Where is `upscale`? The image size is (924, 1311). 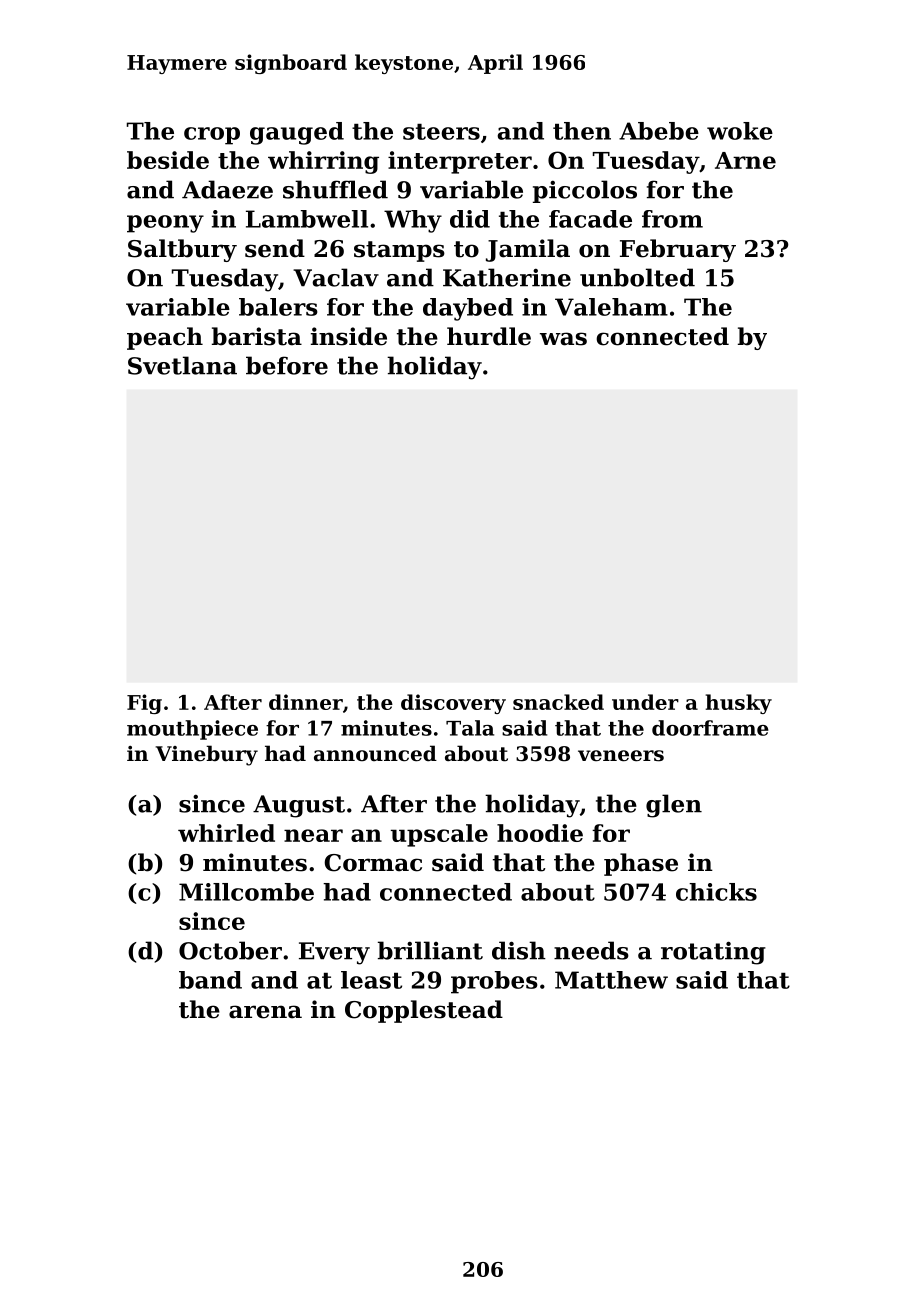 upscale is located at coordinates (439, 835).
